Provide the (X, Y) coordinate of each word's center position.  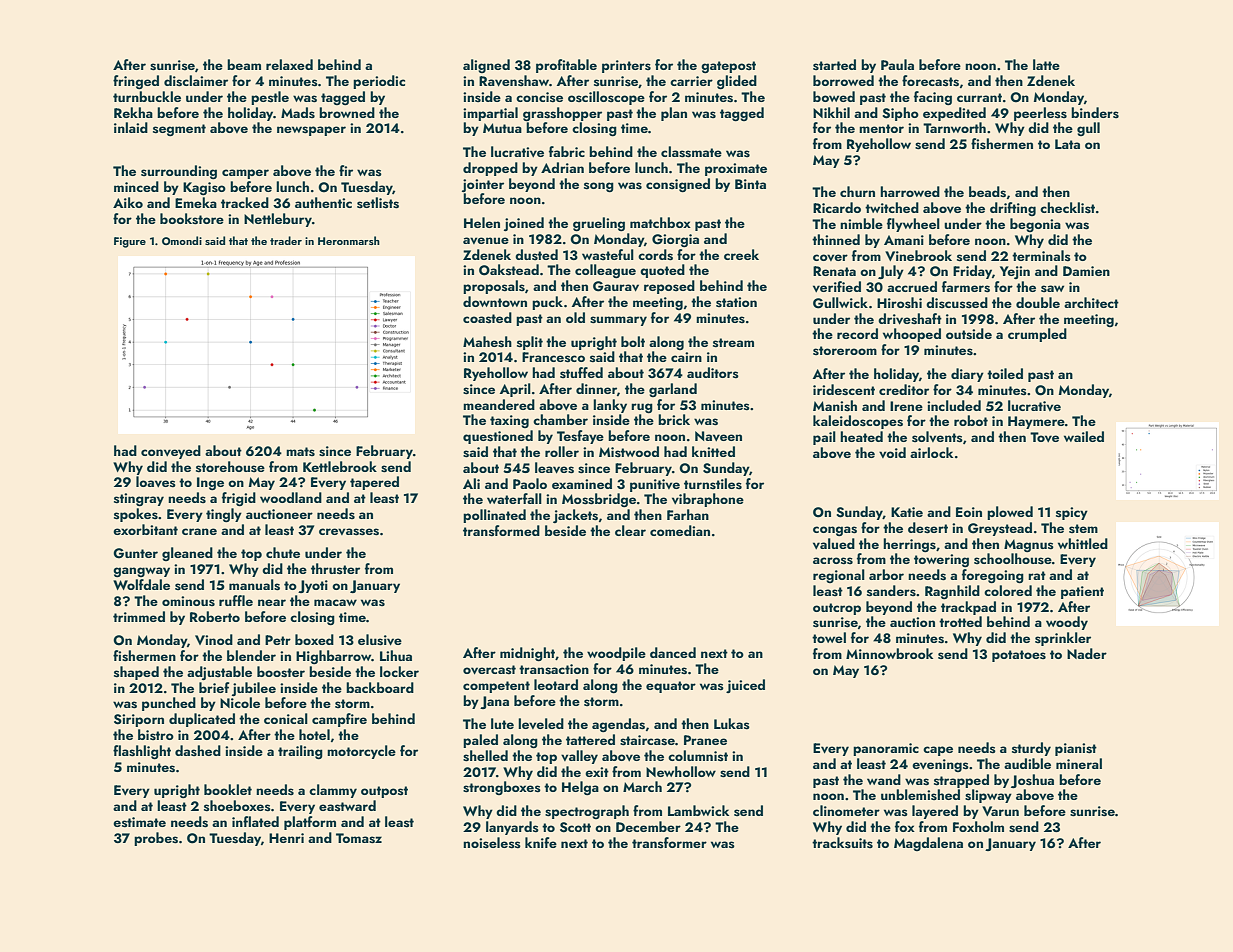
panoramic (886, 749)
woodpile (616, 654)
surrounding (179, 172)
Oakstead (509, 270)
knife (541, 842)
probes (156, 839)
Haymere (1036, 422)
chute (283, 552)
